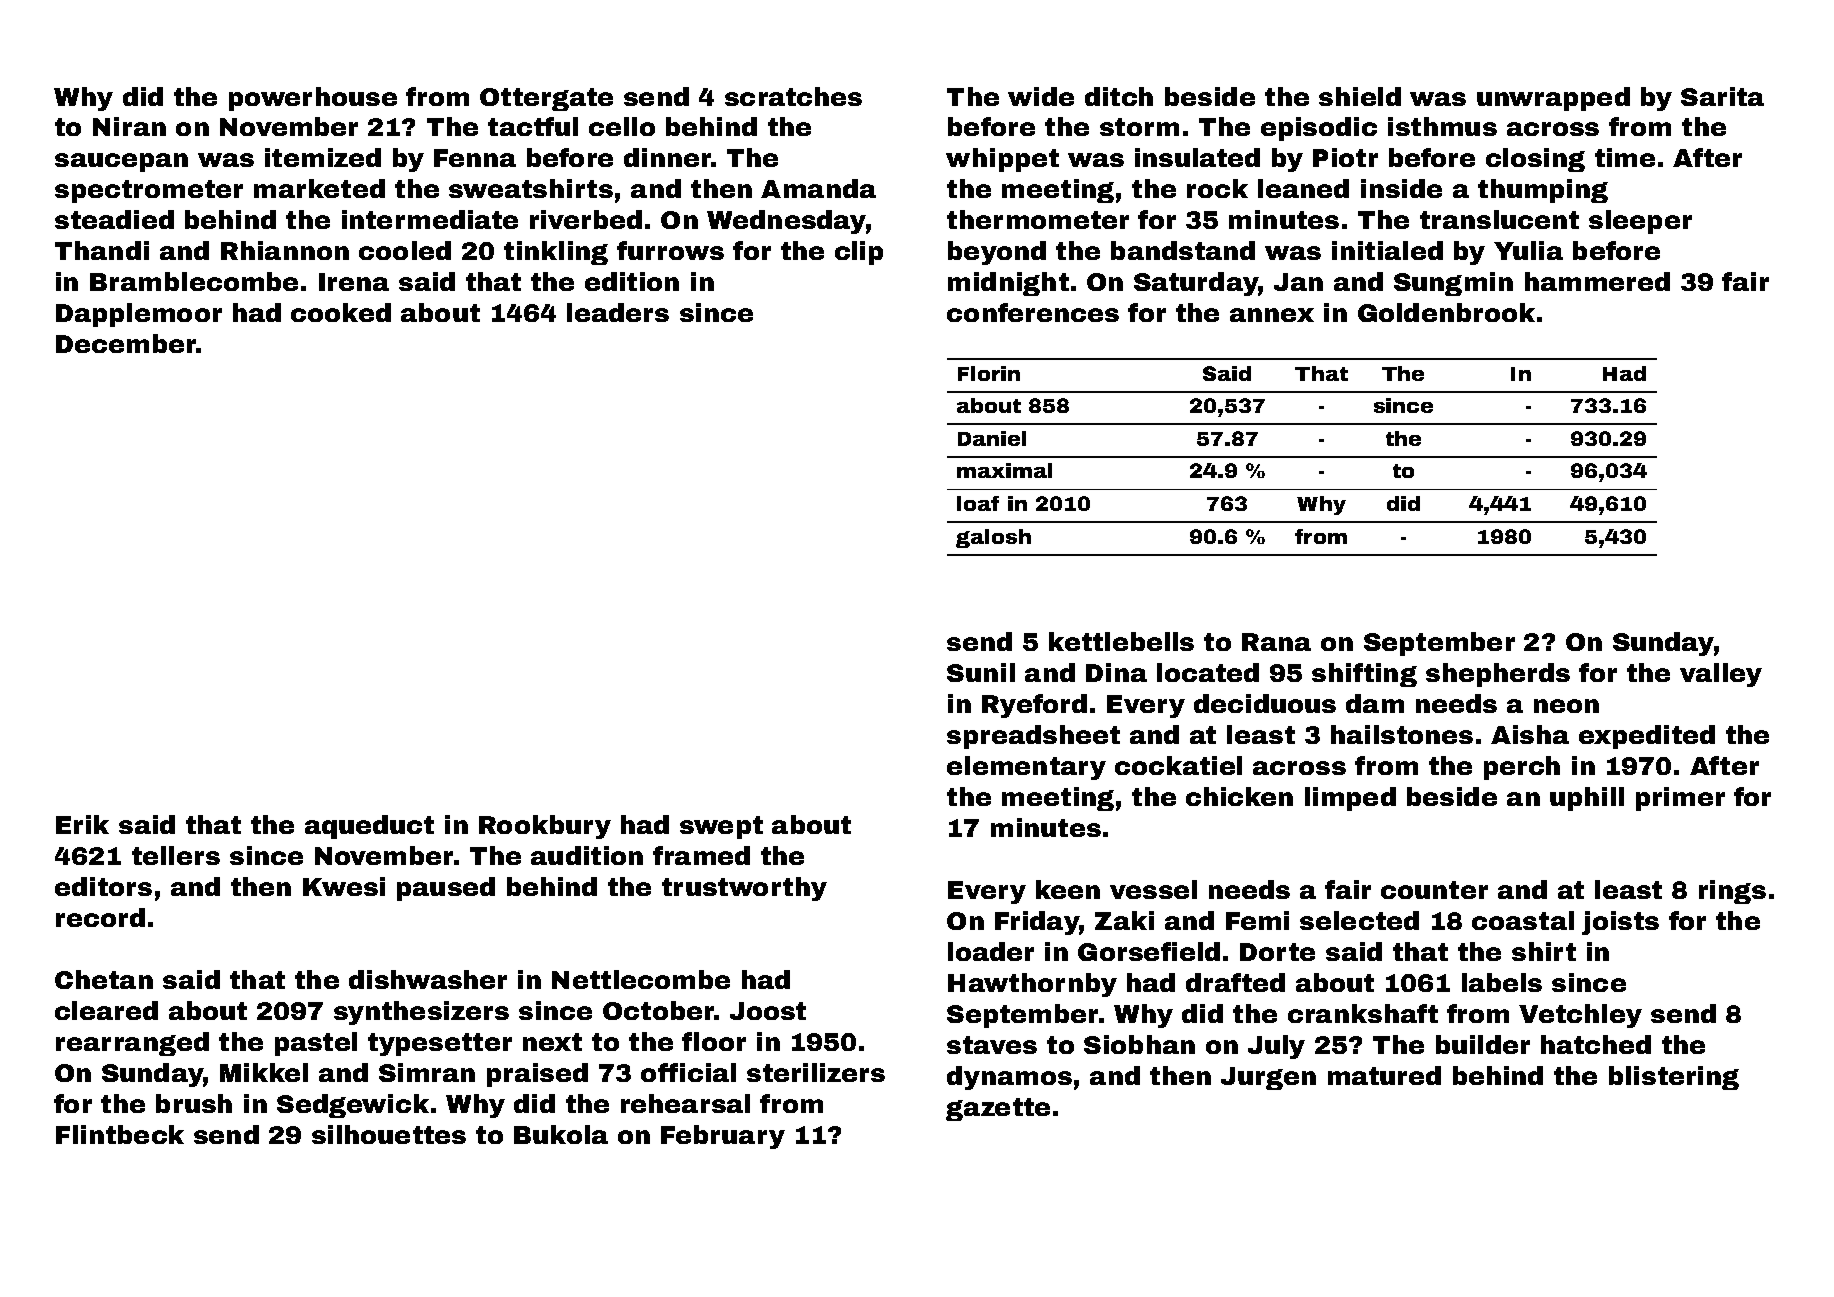 Image resolution: width=1834 pixels, height=1297 pixels. Describe the element at coordinates (721, 827) in the screenshot. I see `swept` at that location.
